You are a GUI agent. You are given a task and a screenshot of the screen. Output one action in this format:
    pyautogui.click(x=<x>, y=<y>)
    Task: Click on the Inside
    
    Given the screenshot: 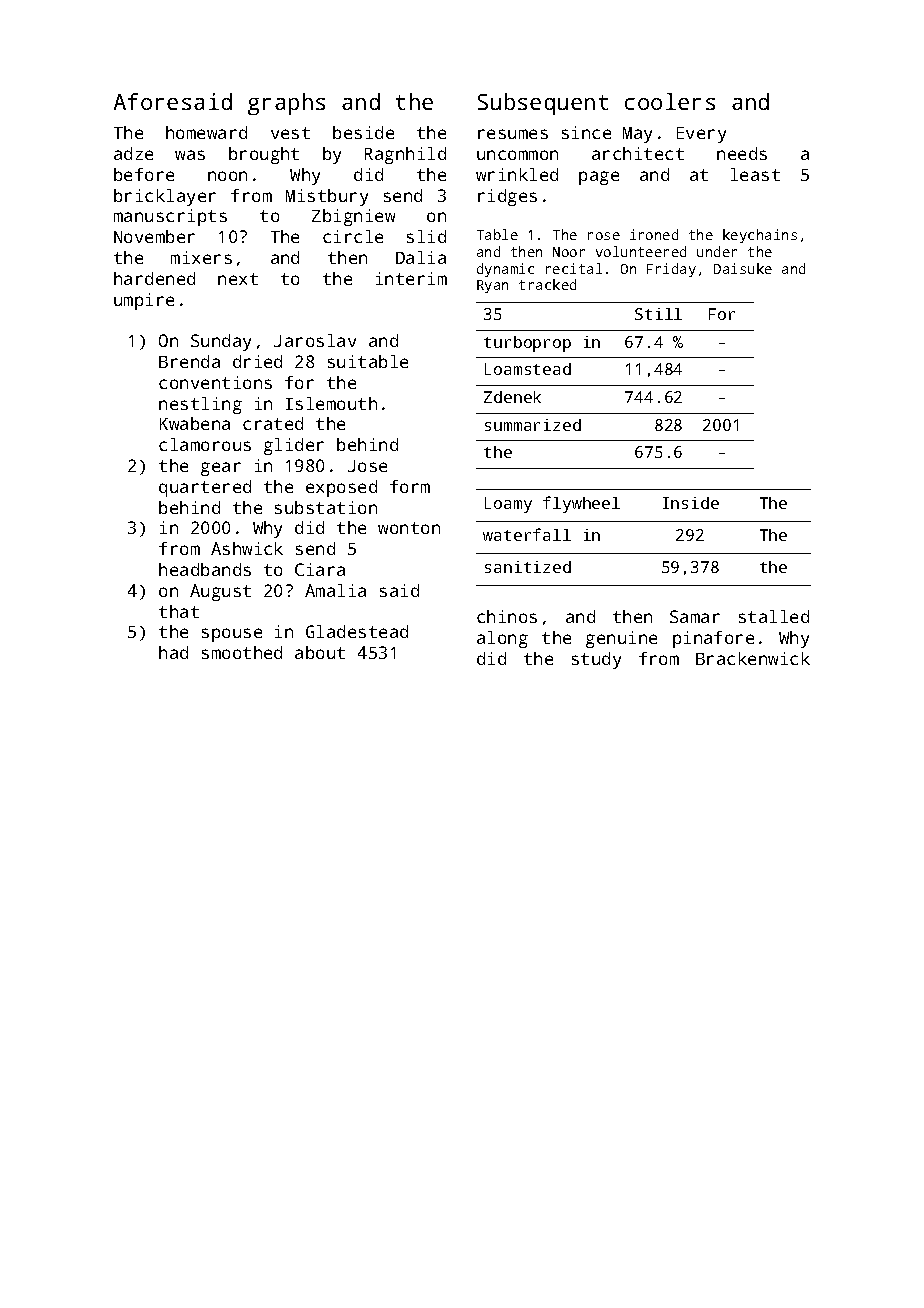 What is the action you would take?
    pyautogui.click(x=691, y=503)
